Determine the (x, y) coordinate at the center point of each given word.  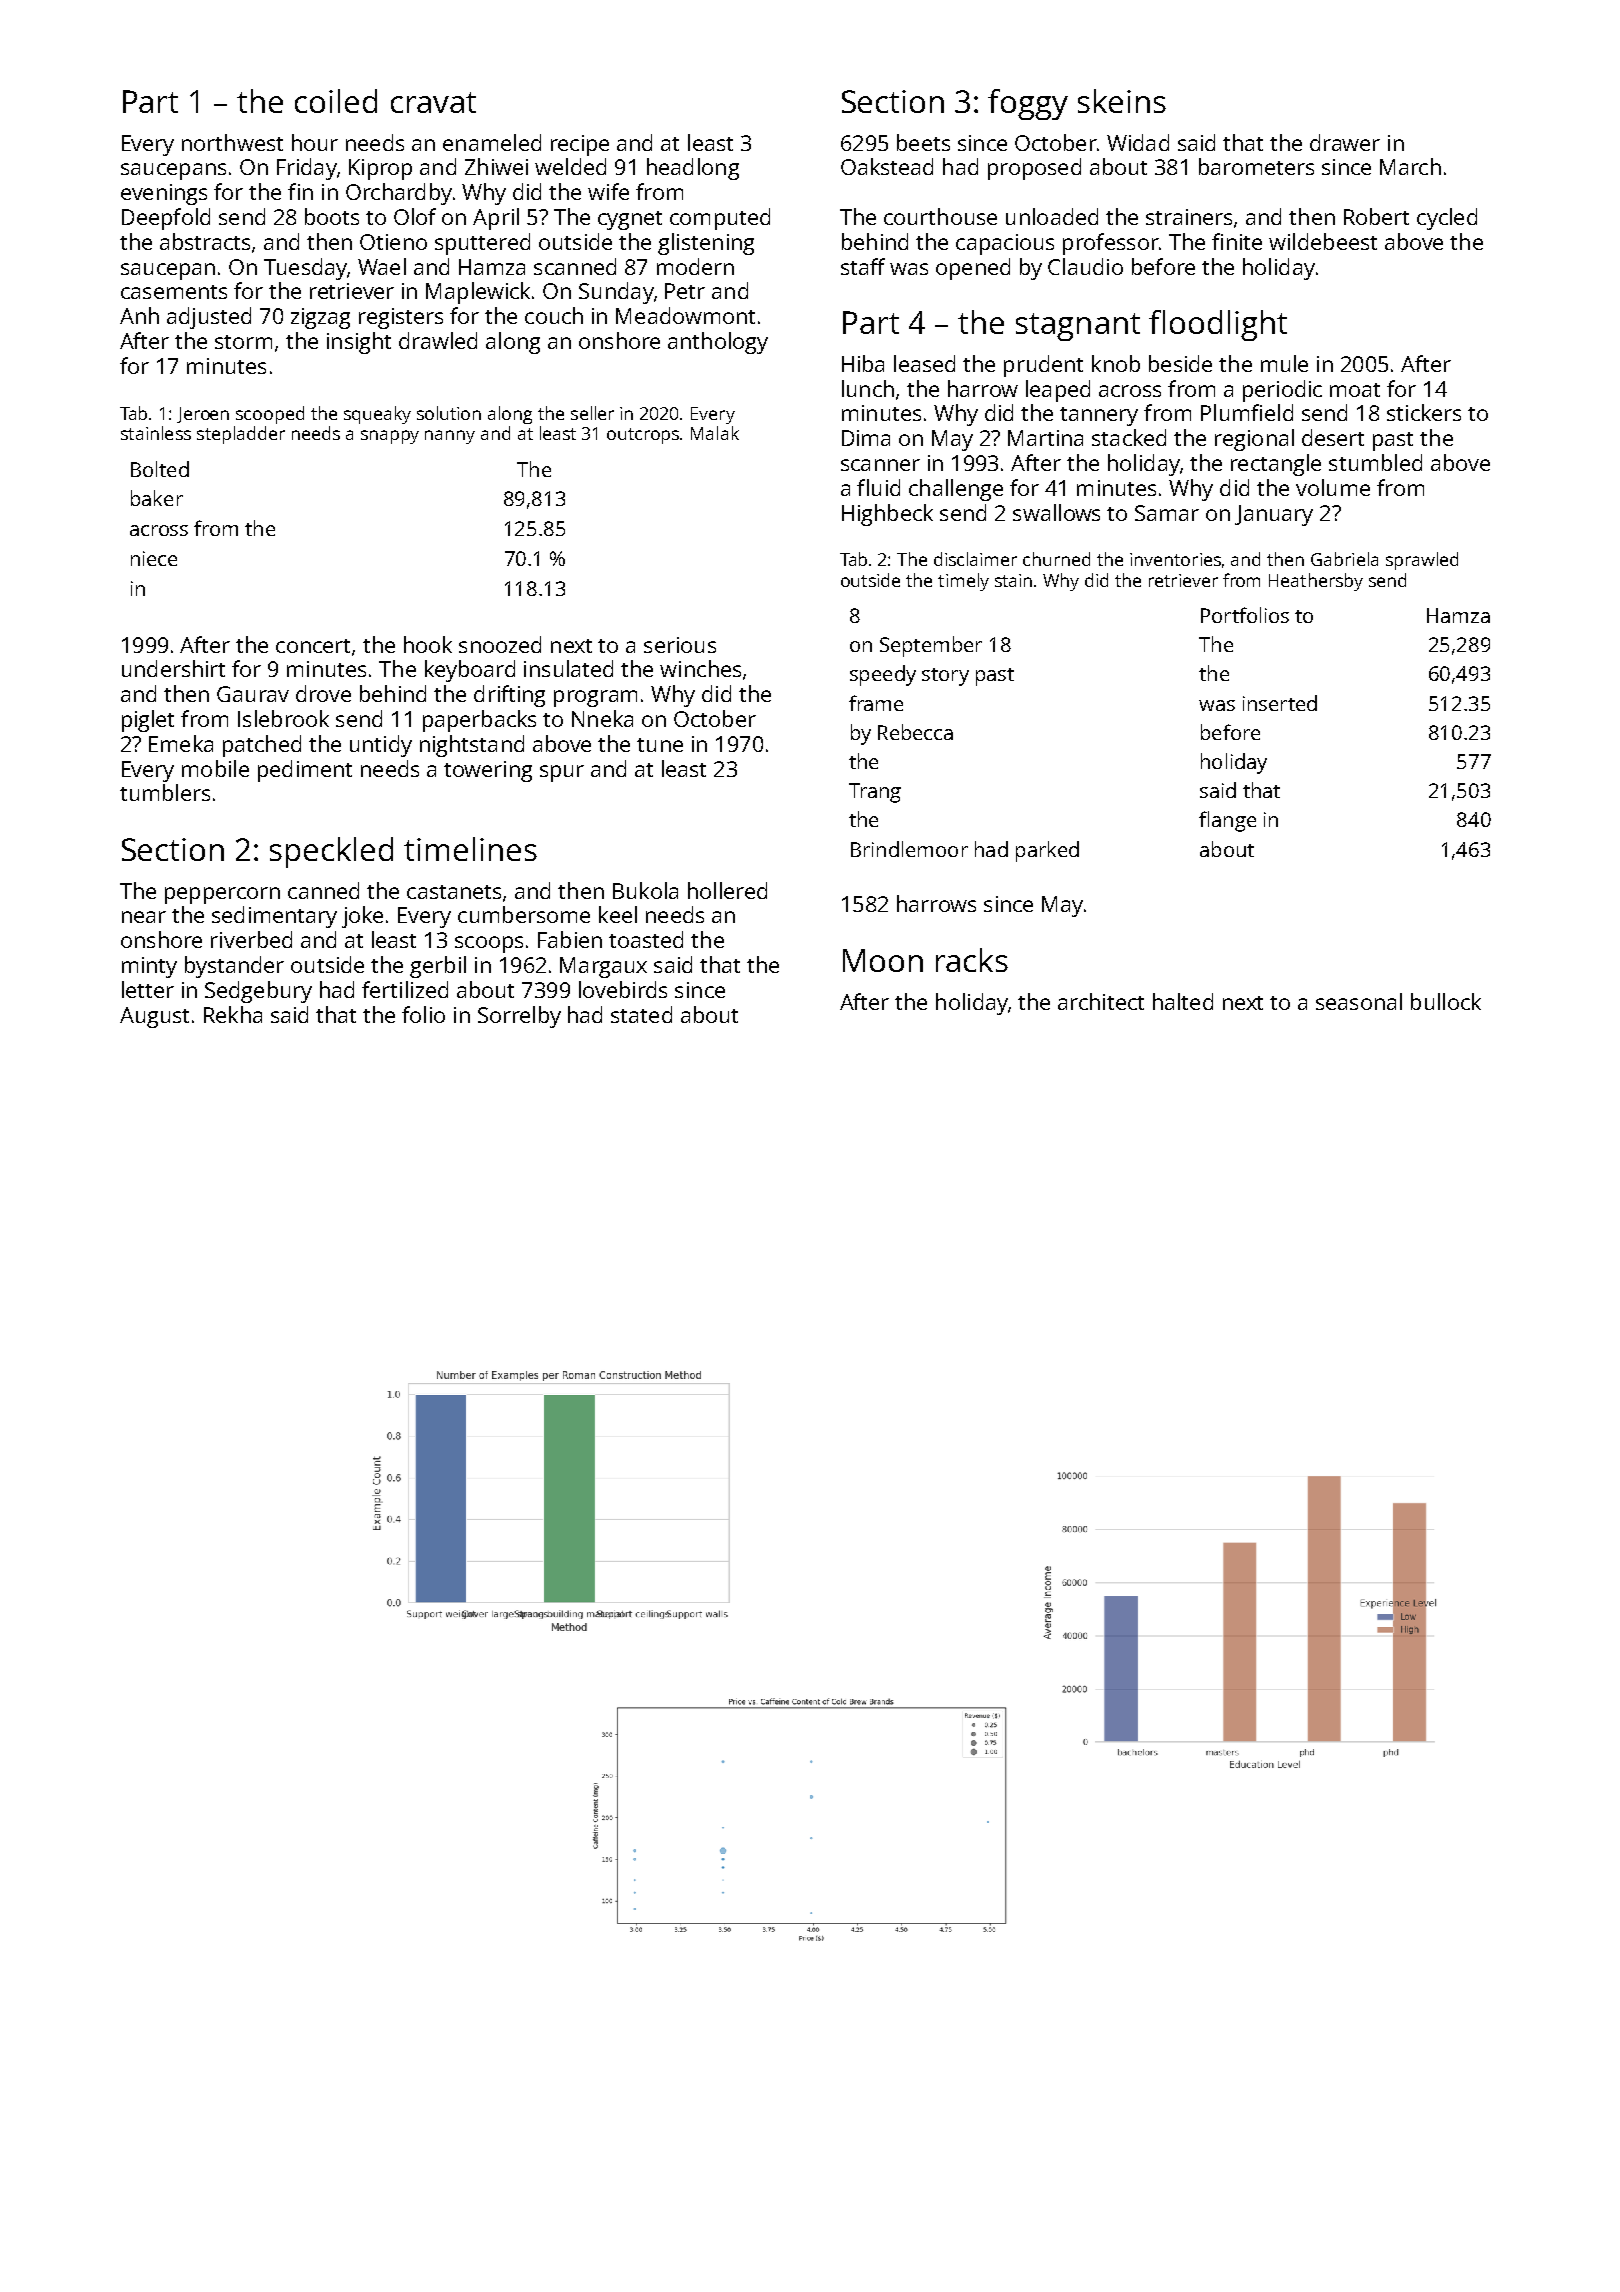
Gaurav (253, 694)
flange (1227, 821)
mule (1284, 363)
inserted (1280, 703)
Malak (715, 433)
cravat (433, 102)
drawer (1345, 142)
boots (332, 216)
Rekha (233, 1014)
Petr (685, 291)
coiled (336, 101)
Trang (875, 793)
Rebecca (915, 732)
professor (1111, 244)
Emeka (181, 743)
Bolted (160, 469)
